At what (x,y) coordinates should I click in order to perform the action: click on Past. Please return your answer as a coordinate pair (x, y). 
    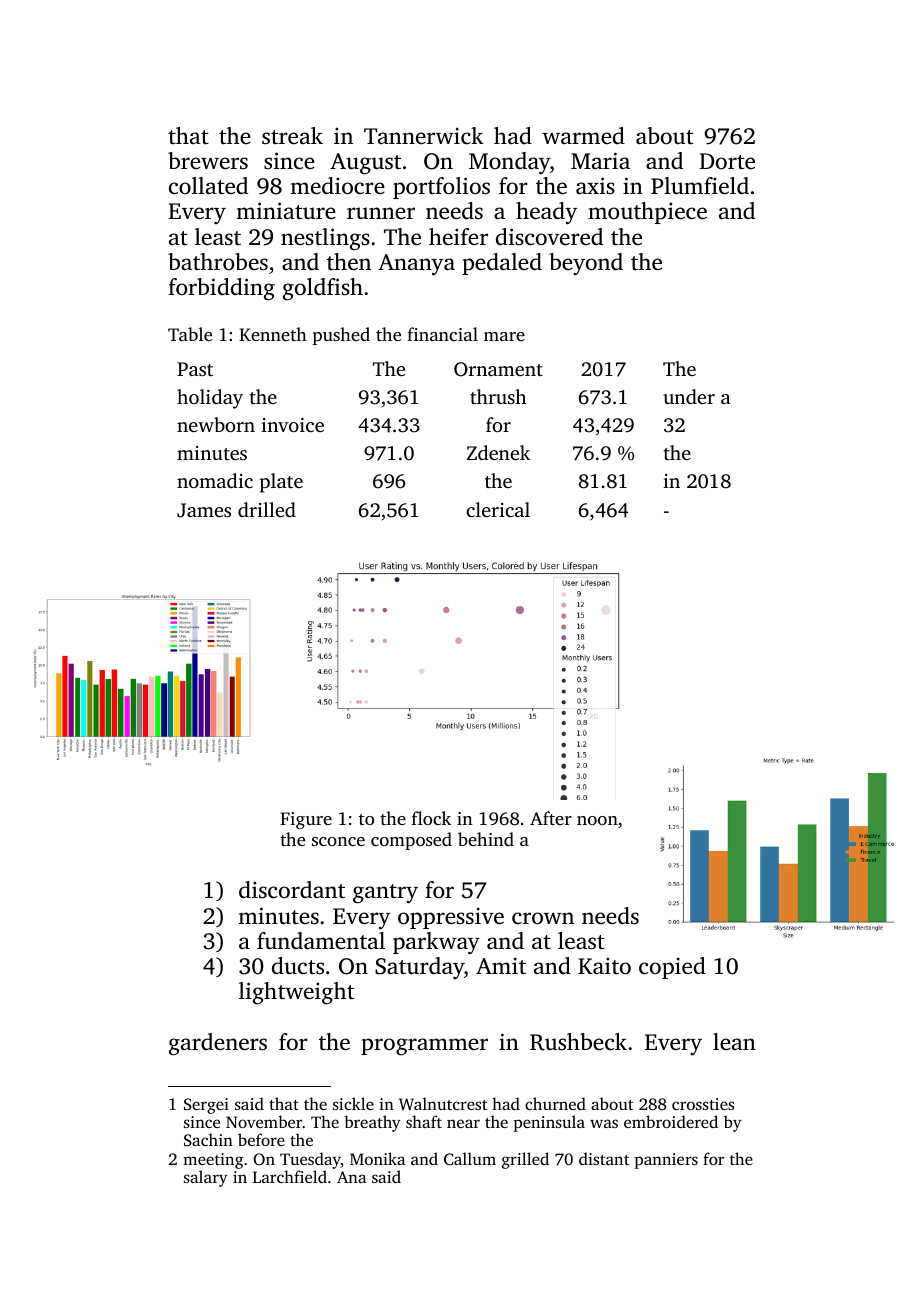
    Looking at the image, I should click on (195, 369).
